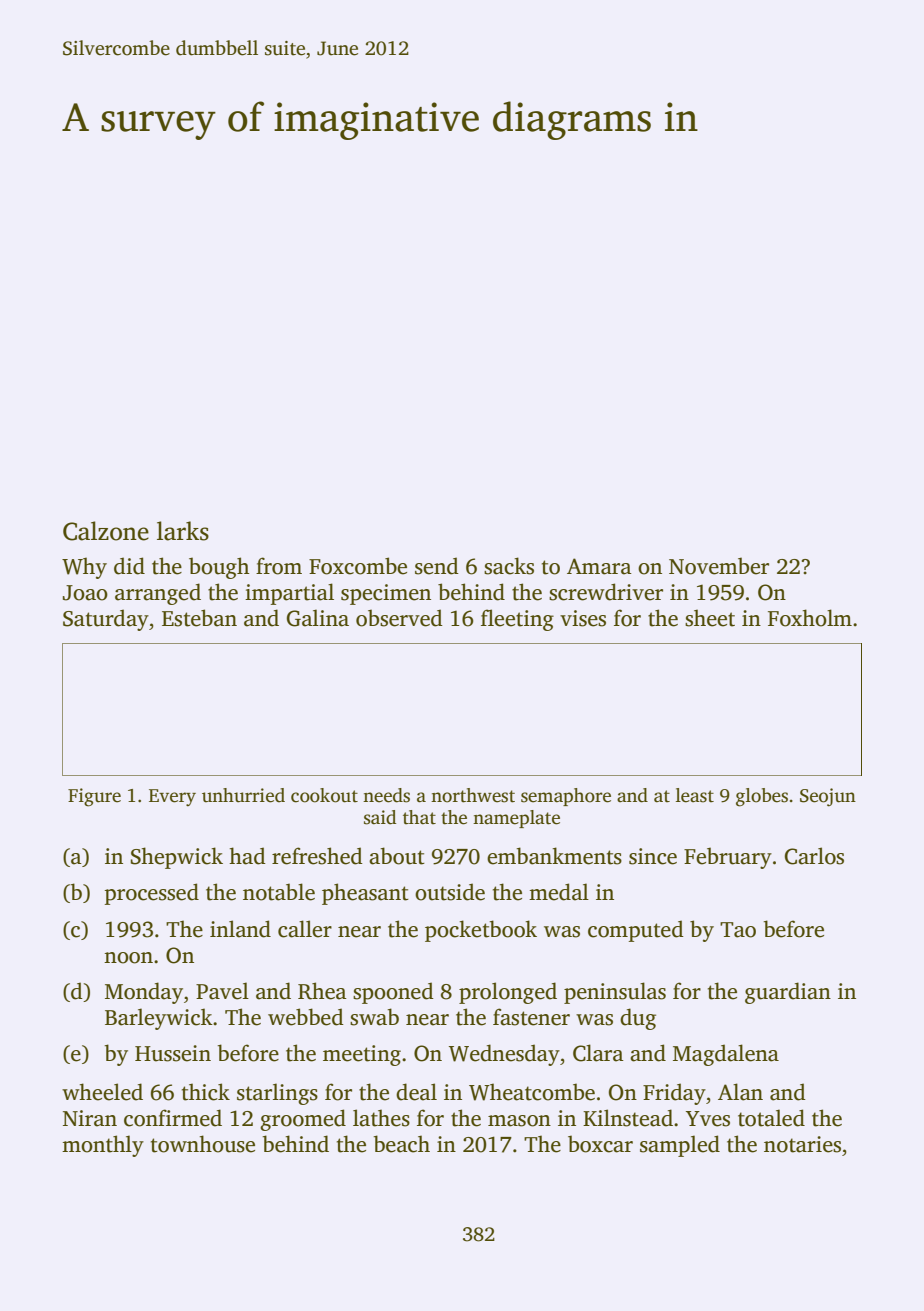 The width and height of the screenshot is (924, 1311). What do you see at coordinates (206, 1092) in the screenshot?
I see `thick` at bounding box center [206, 1092].
